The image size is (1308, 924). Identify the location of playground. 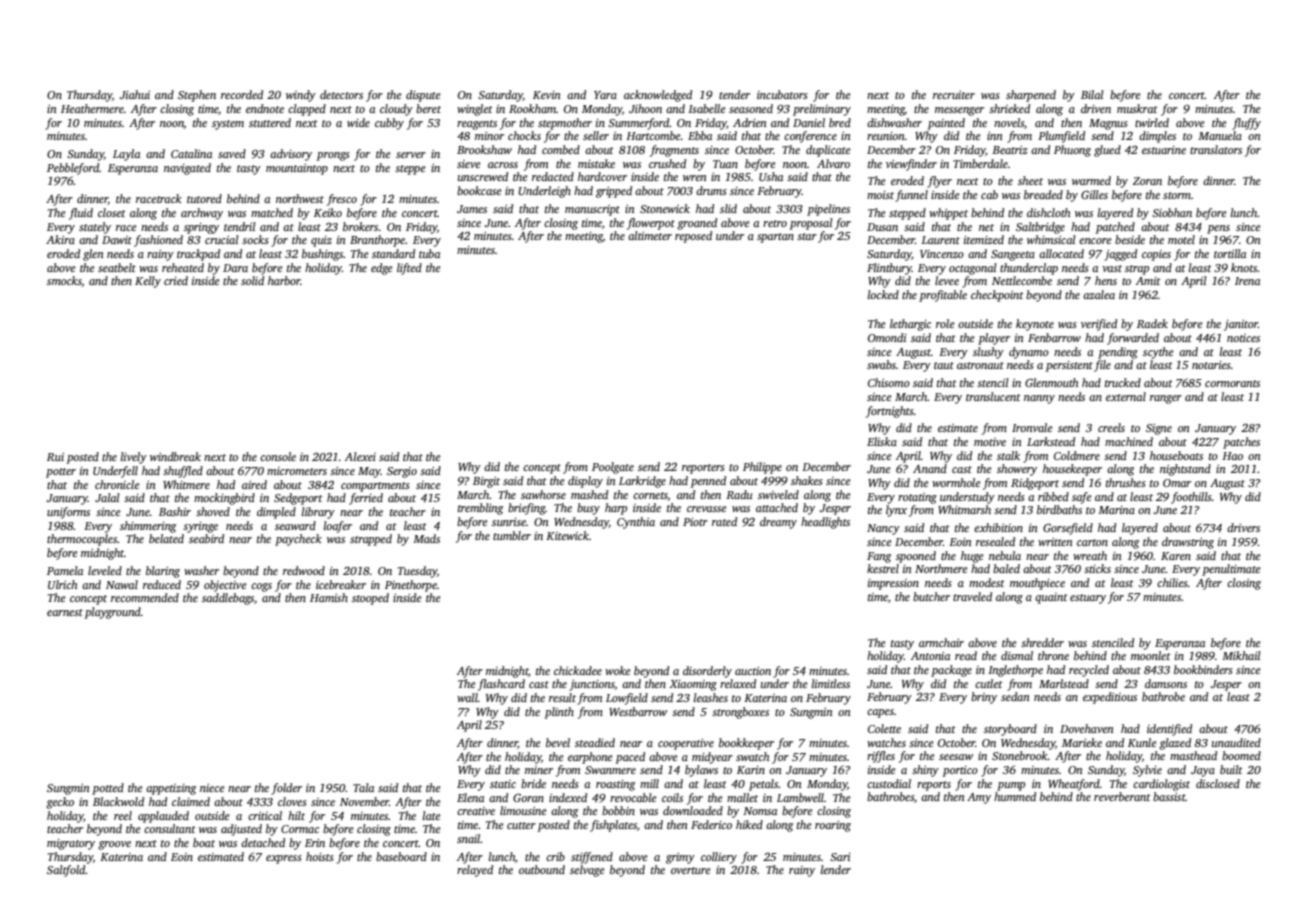
(113, 613).
